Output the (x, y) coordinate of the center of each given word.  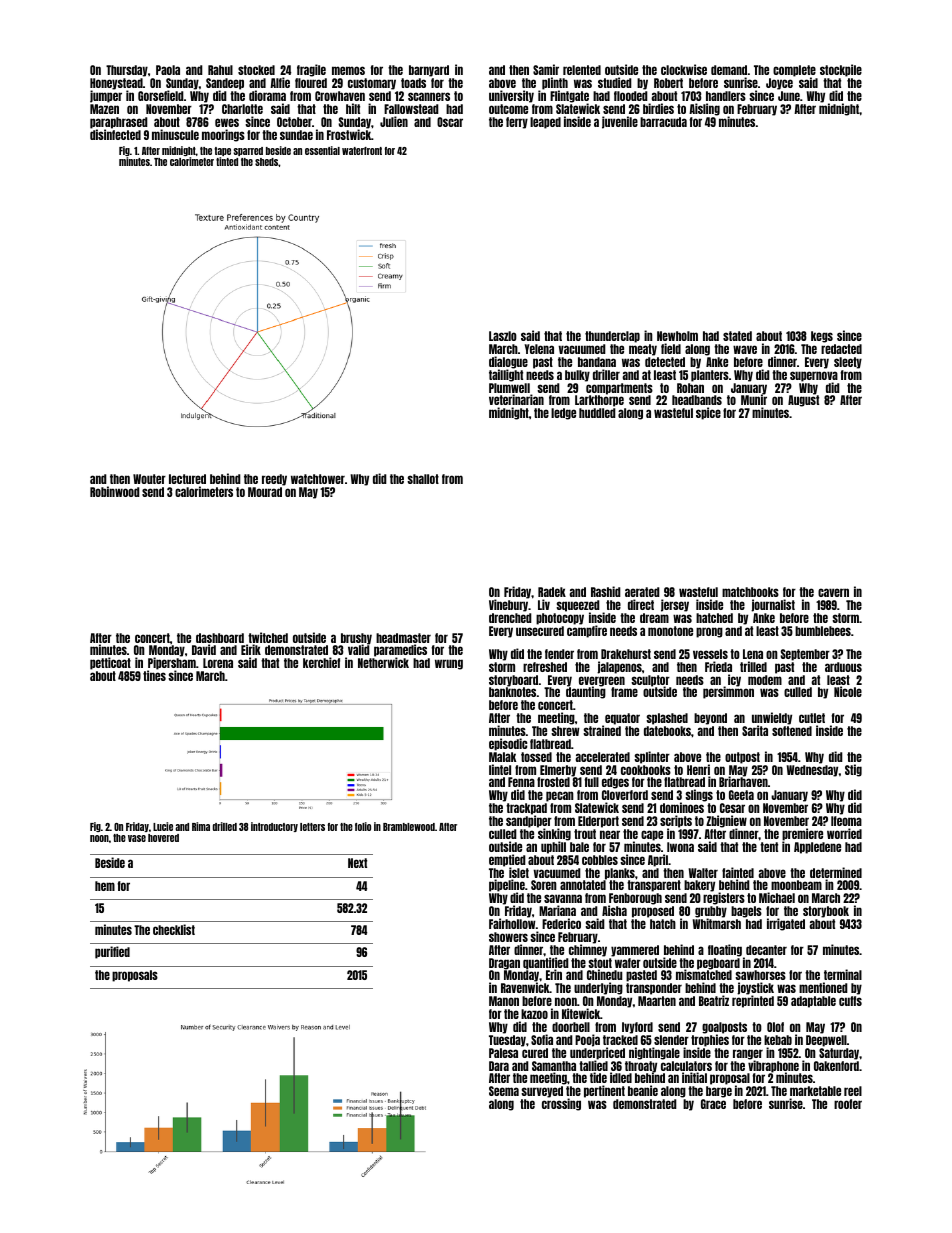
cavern (833, 592)
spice (708, 413)
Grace (713, 1104)
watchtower (318, 479)
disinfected (115, 134)
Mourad (265, 492)
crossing (561, 1105)
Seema (504, 1091)
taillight (506, 375)
